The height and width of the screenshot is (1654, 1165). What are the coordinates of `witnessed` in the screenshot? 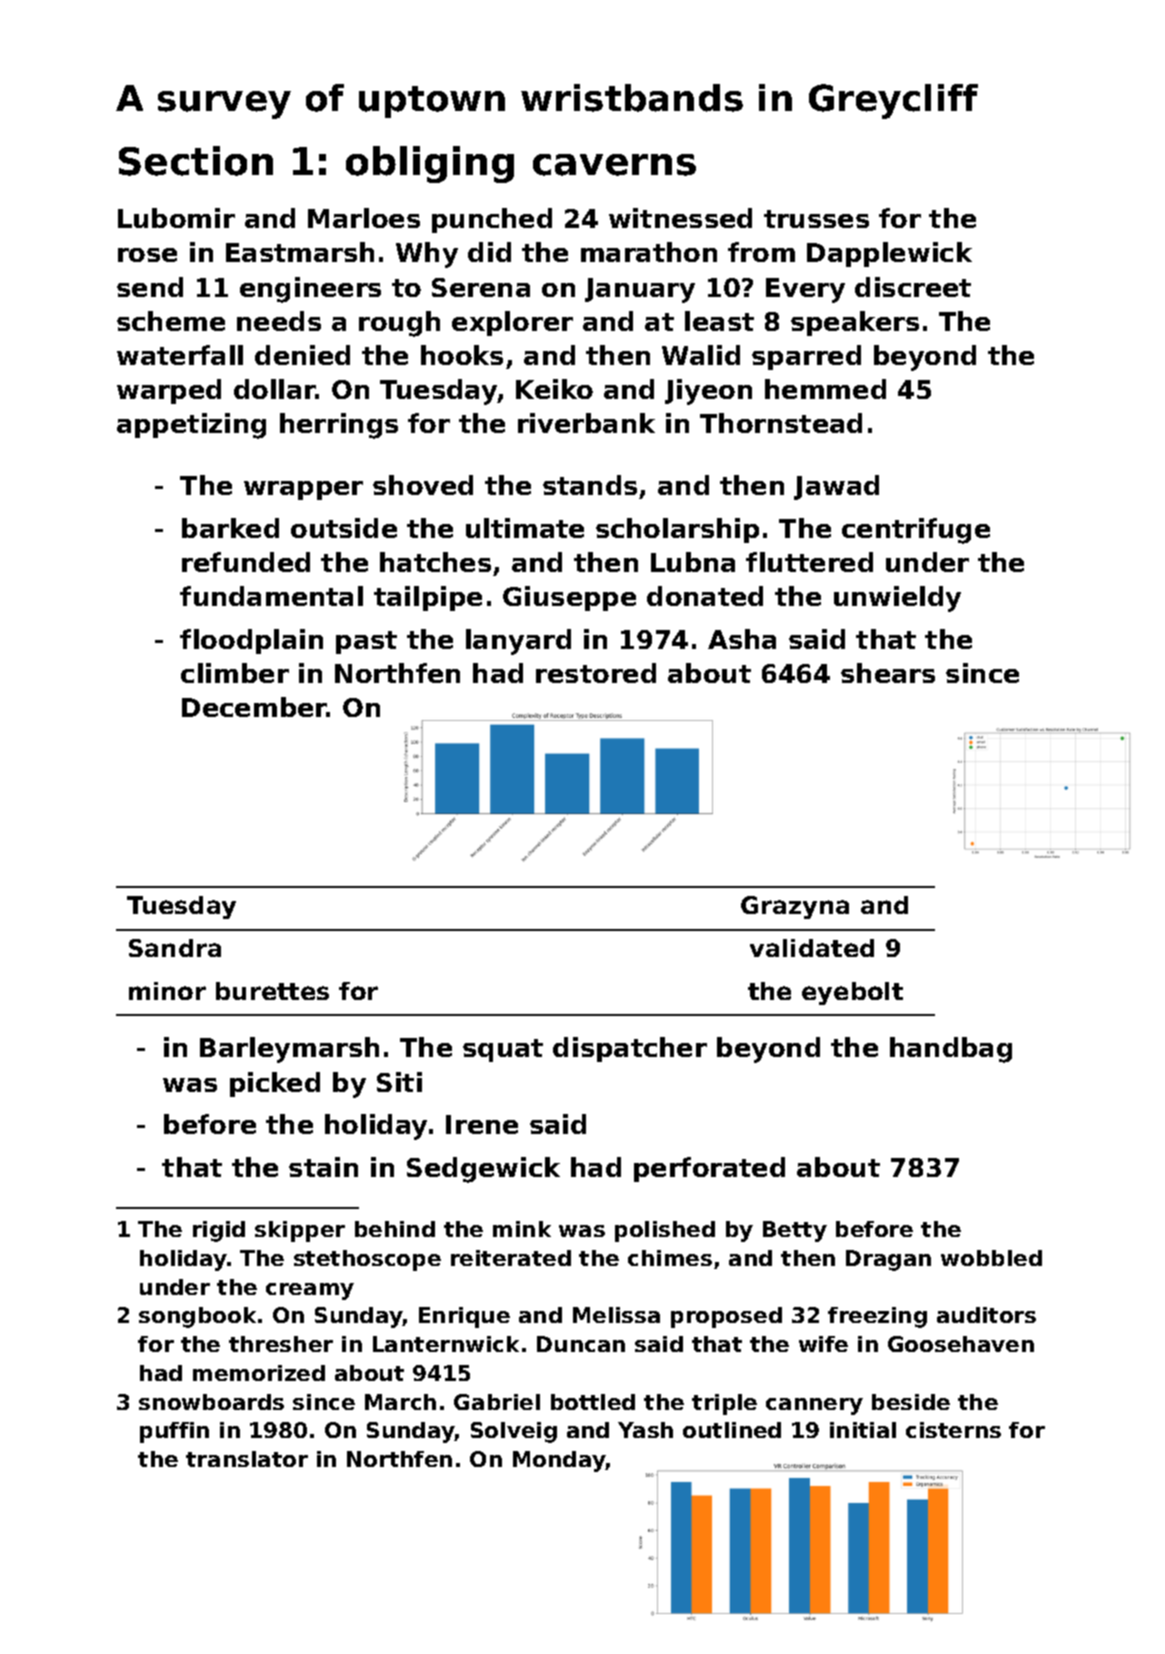 It's located at (680, 218).
